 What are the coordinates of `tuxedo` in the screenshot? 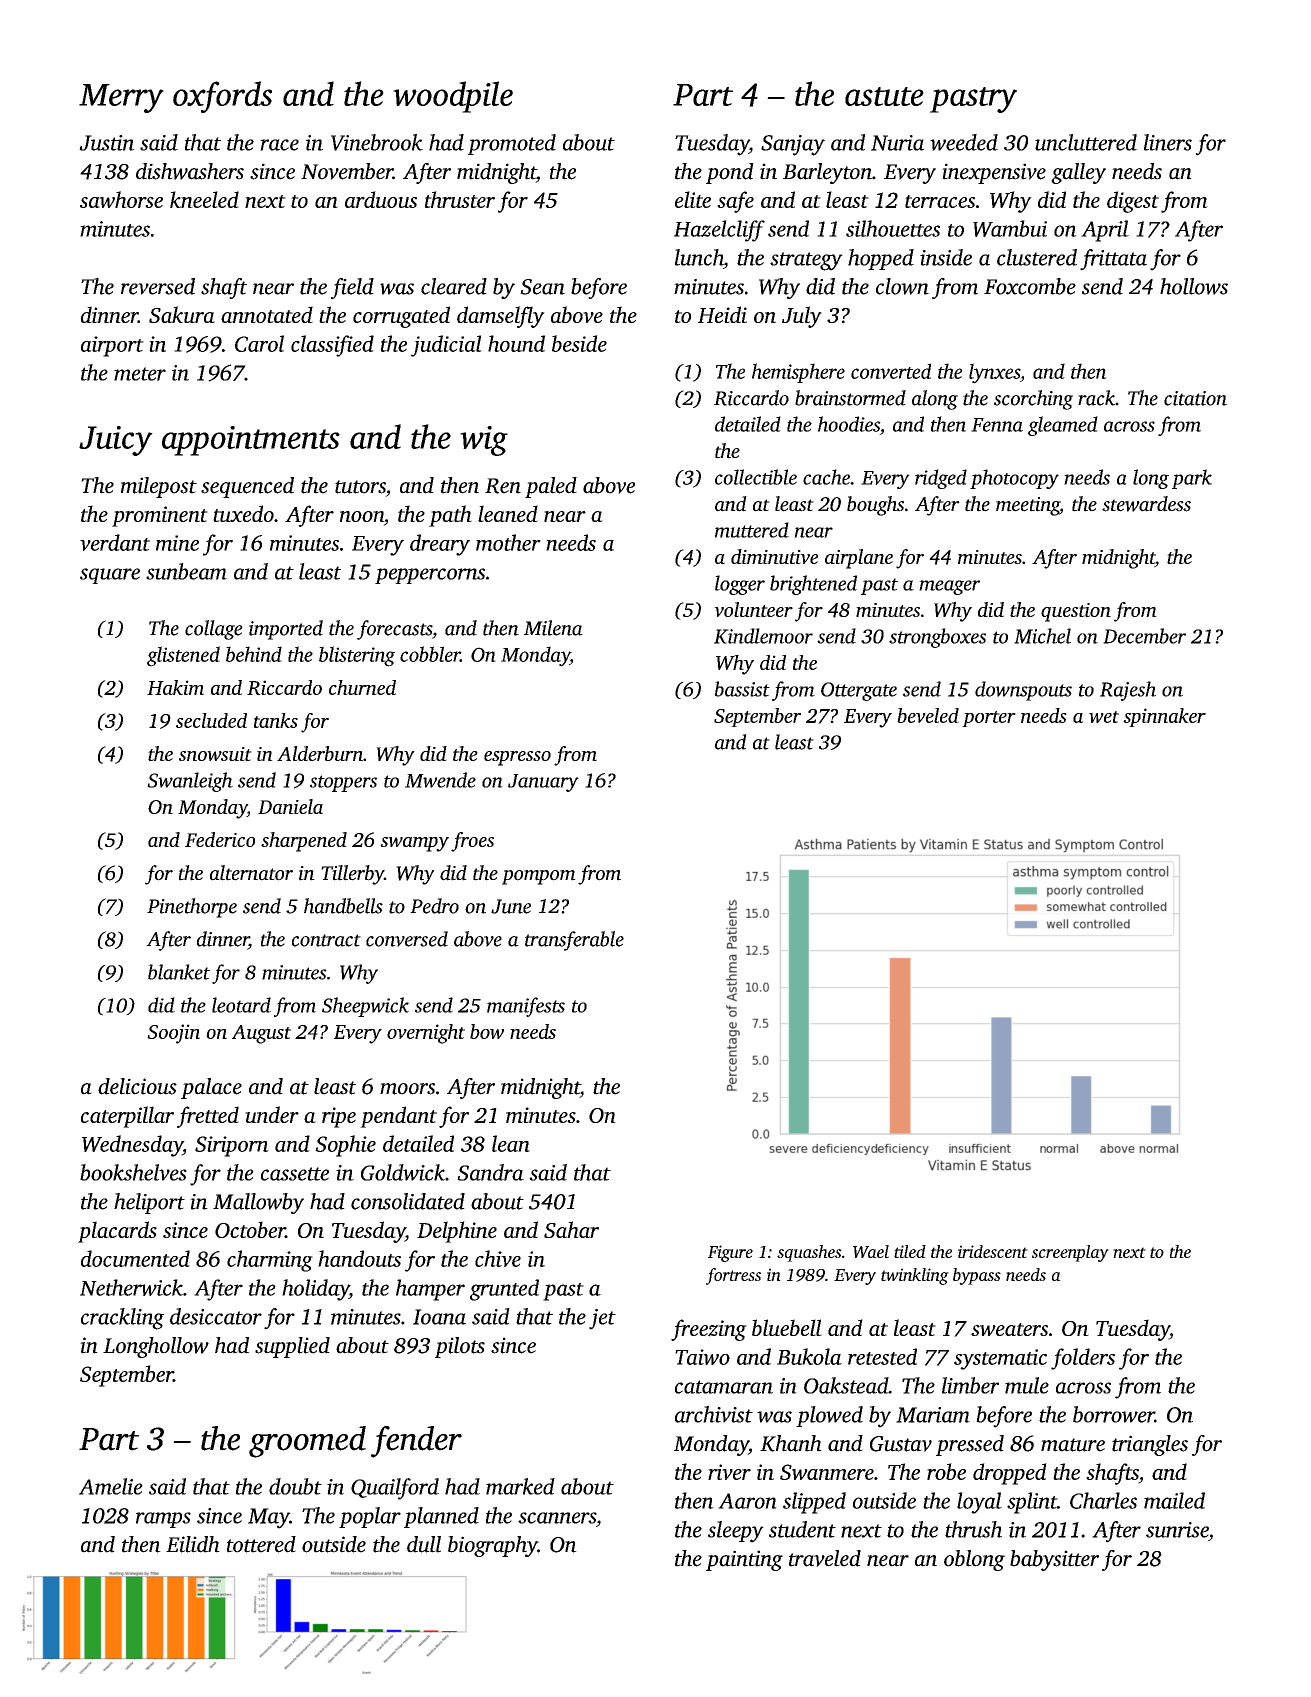 It's located at (243, 513).
